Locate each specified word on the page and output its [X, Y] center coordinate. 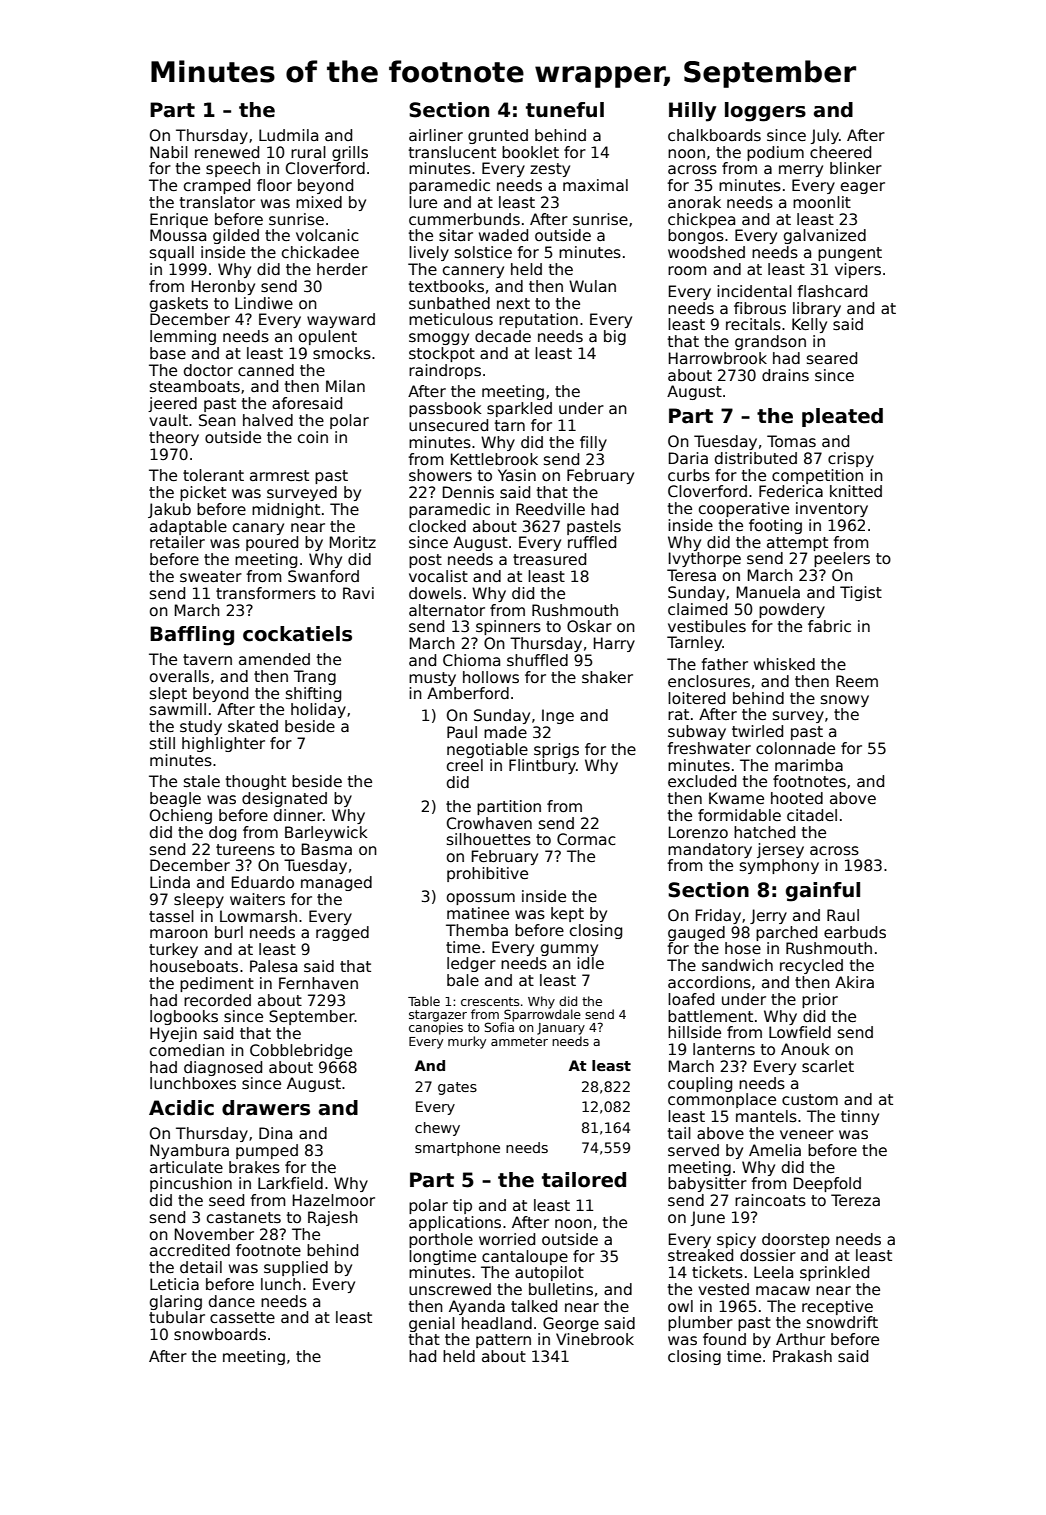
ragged [342, 933]
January [561, 1029]
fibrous [760, 308]
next [513, 303]
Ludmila [288, 135]
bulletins [561, 1289]
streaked [700, 1255]
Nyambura [189, 1151]
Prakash [802, 1356]
